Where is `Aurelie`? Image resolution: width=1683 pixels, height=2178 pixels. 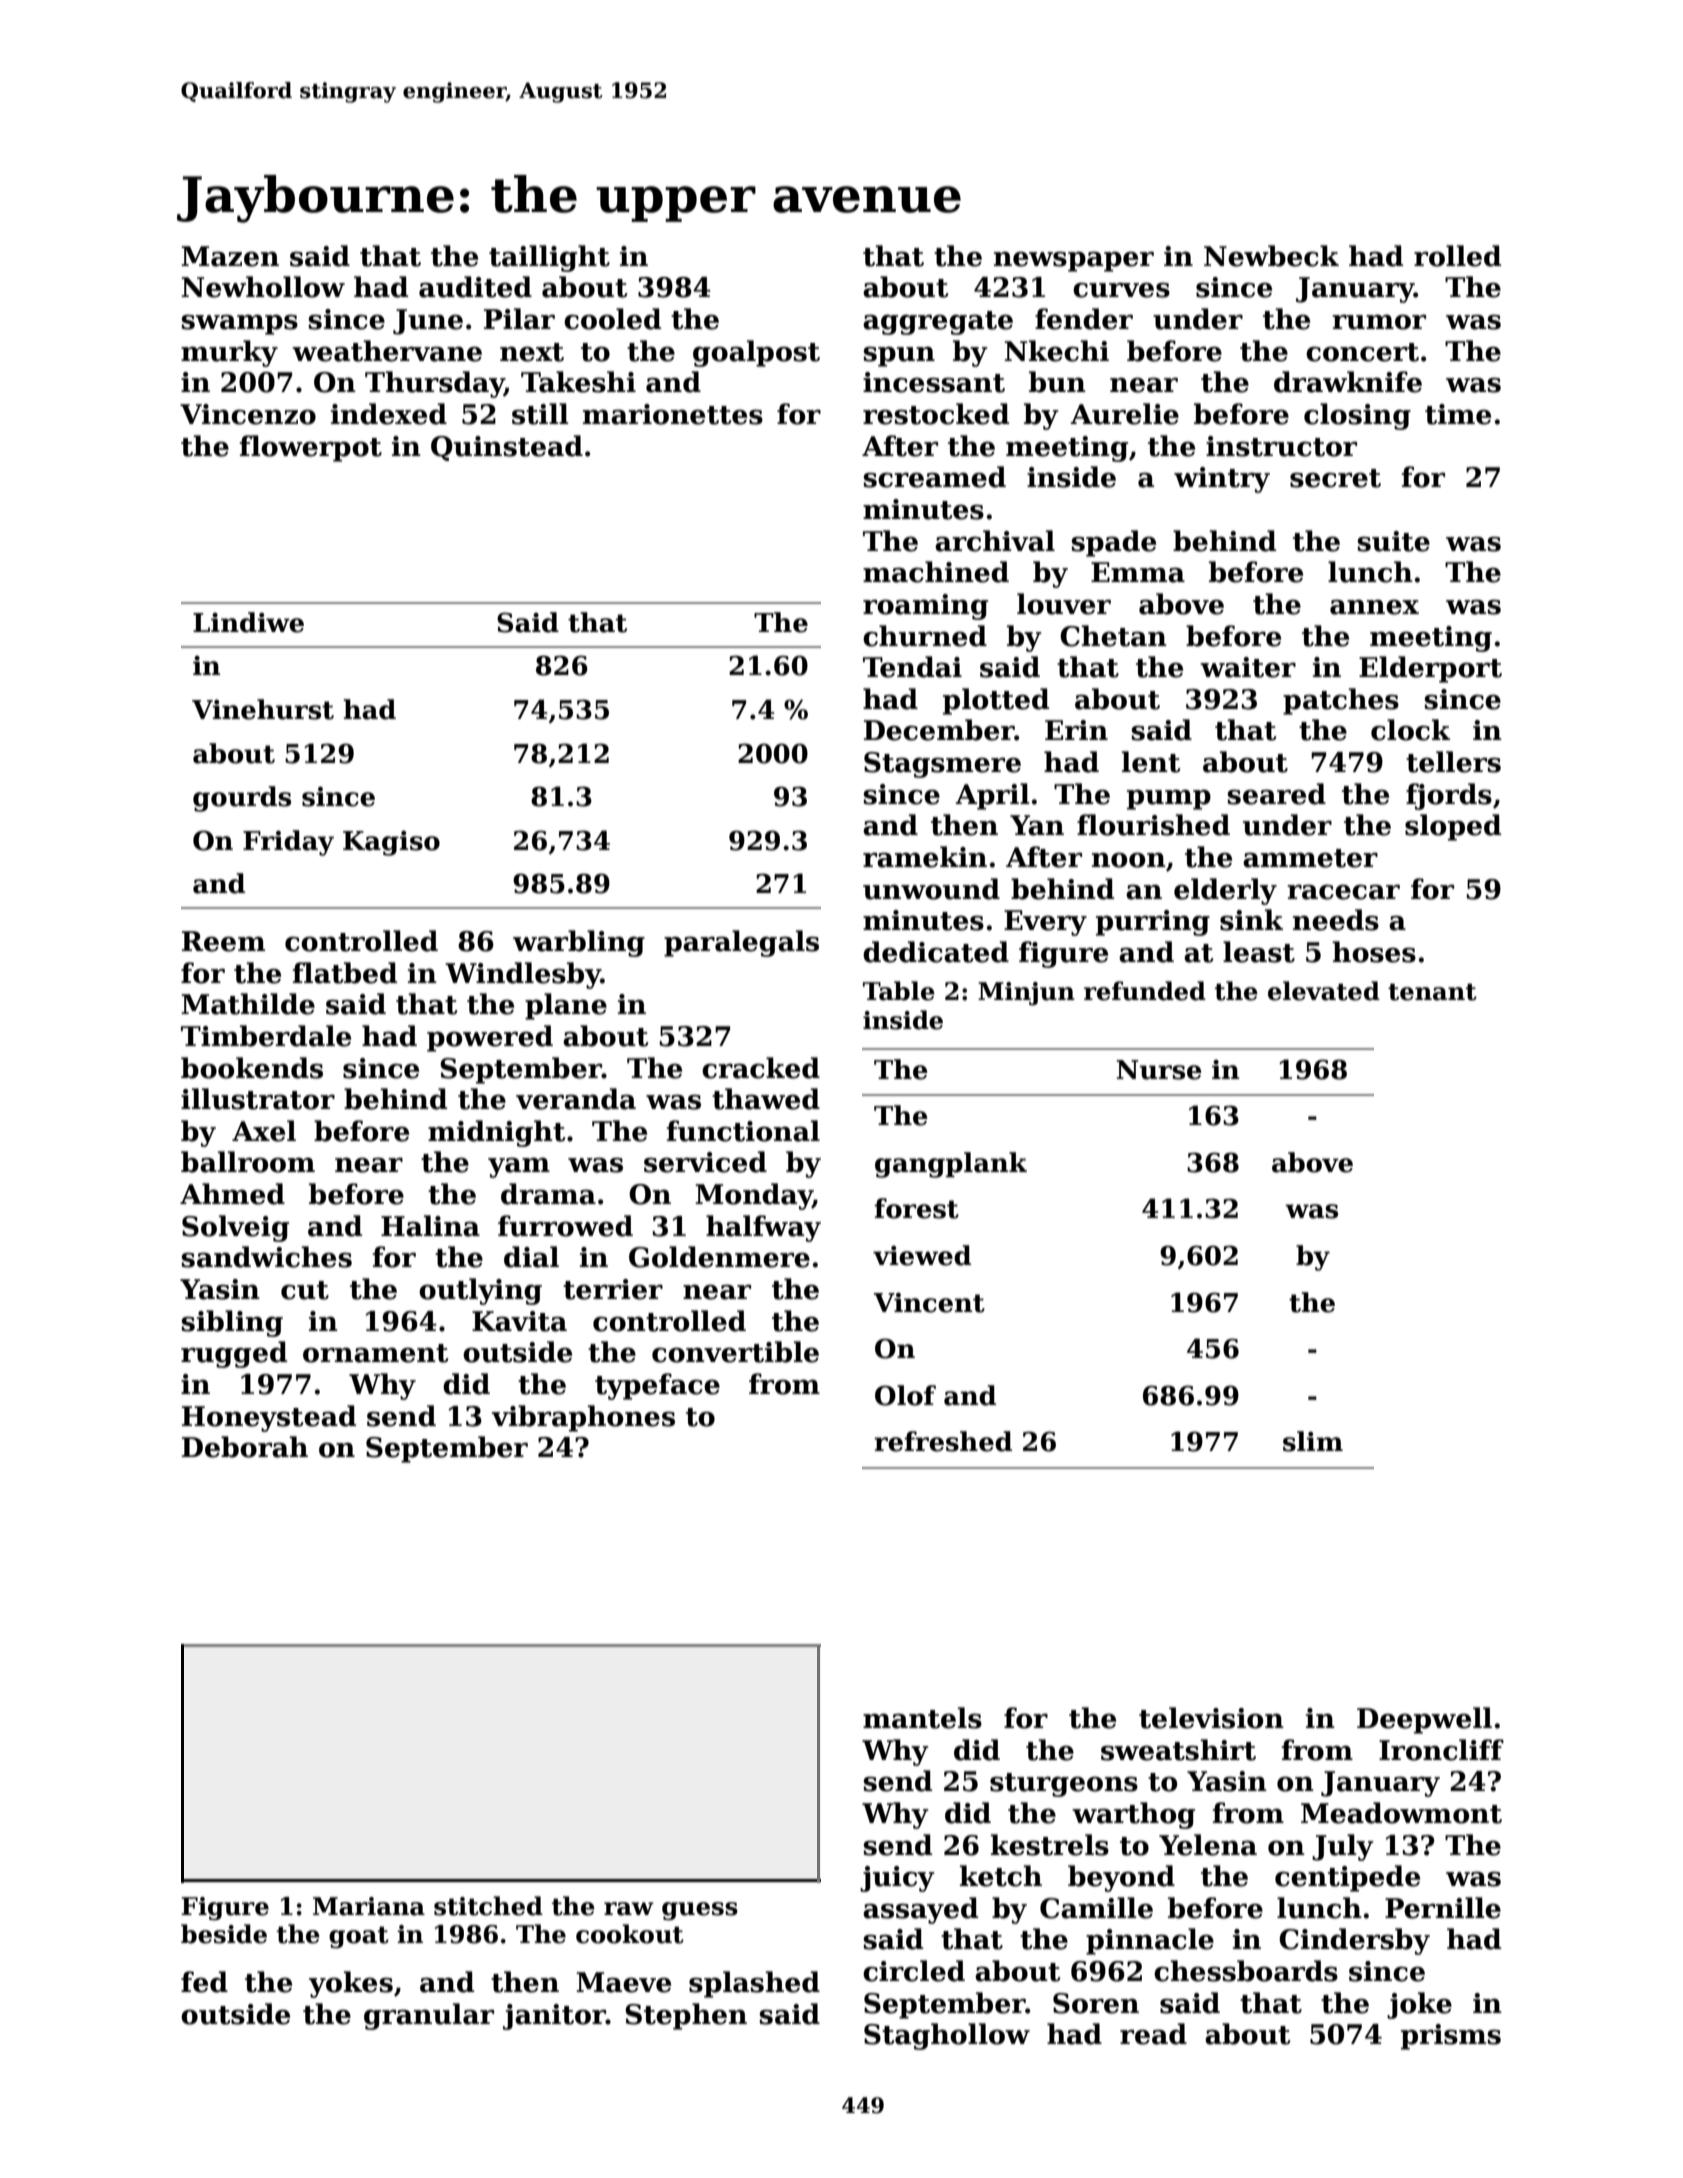 Aurelie is located at coordinates (1124, 414).
